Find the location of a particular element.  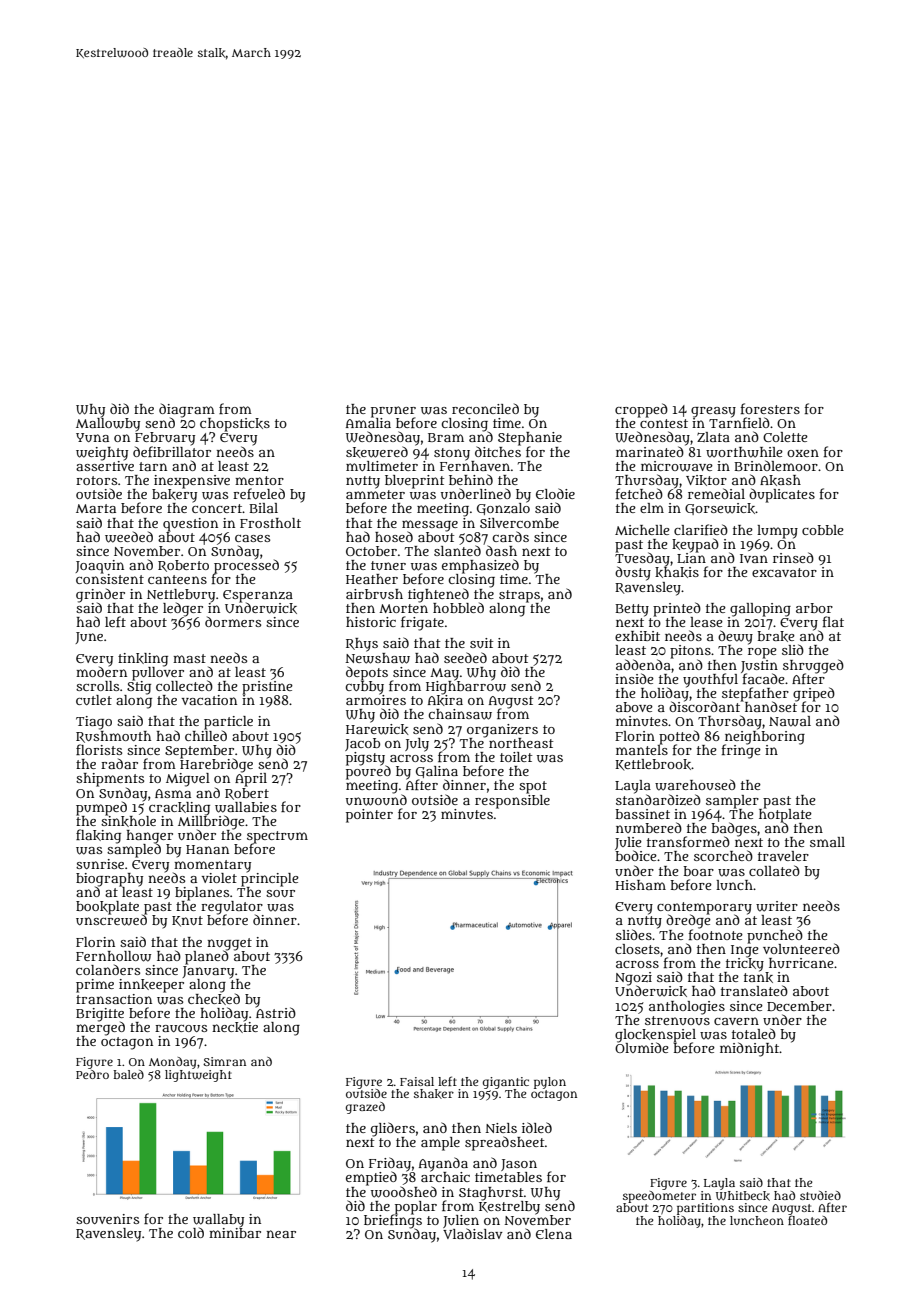

dormers is located at coordinates (233, 621).
